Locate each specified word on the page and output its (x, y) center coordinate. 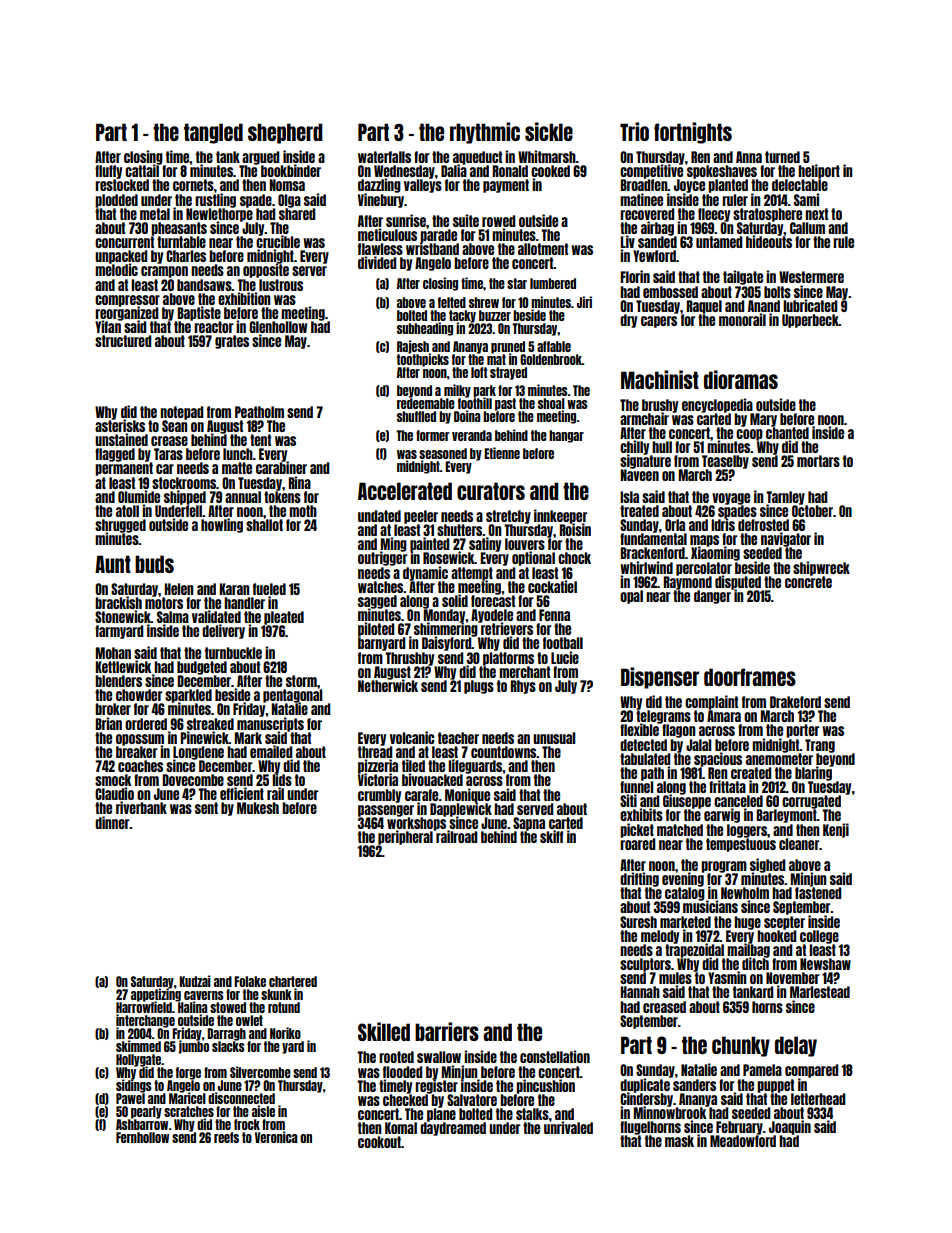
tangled (213, 133)
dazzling (379, 185)
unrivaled (568, 1128)
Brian (108, 723)
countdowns (504, 752)
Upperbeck (810, 321)
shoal (551, 403)
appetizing (156, 994)
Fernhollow (142, 1137)
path (652, 774)
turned (782, 157)
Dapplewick (461, 809)
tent (260, 440)
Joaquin (790, 1127)
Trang (820, 746)
